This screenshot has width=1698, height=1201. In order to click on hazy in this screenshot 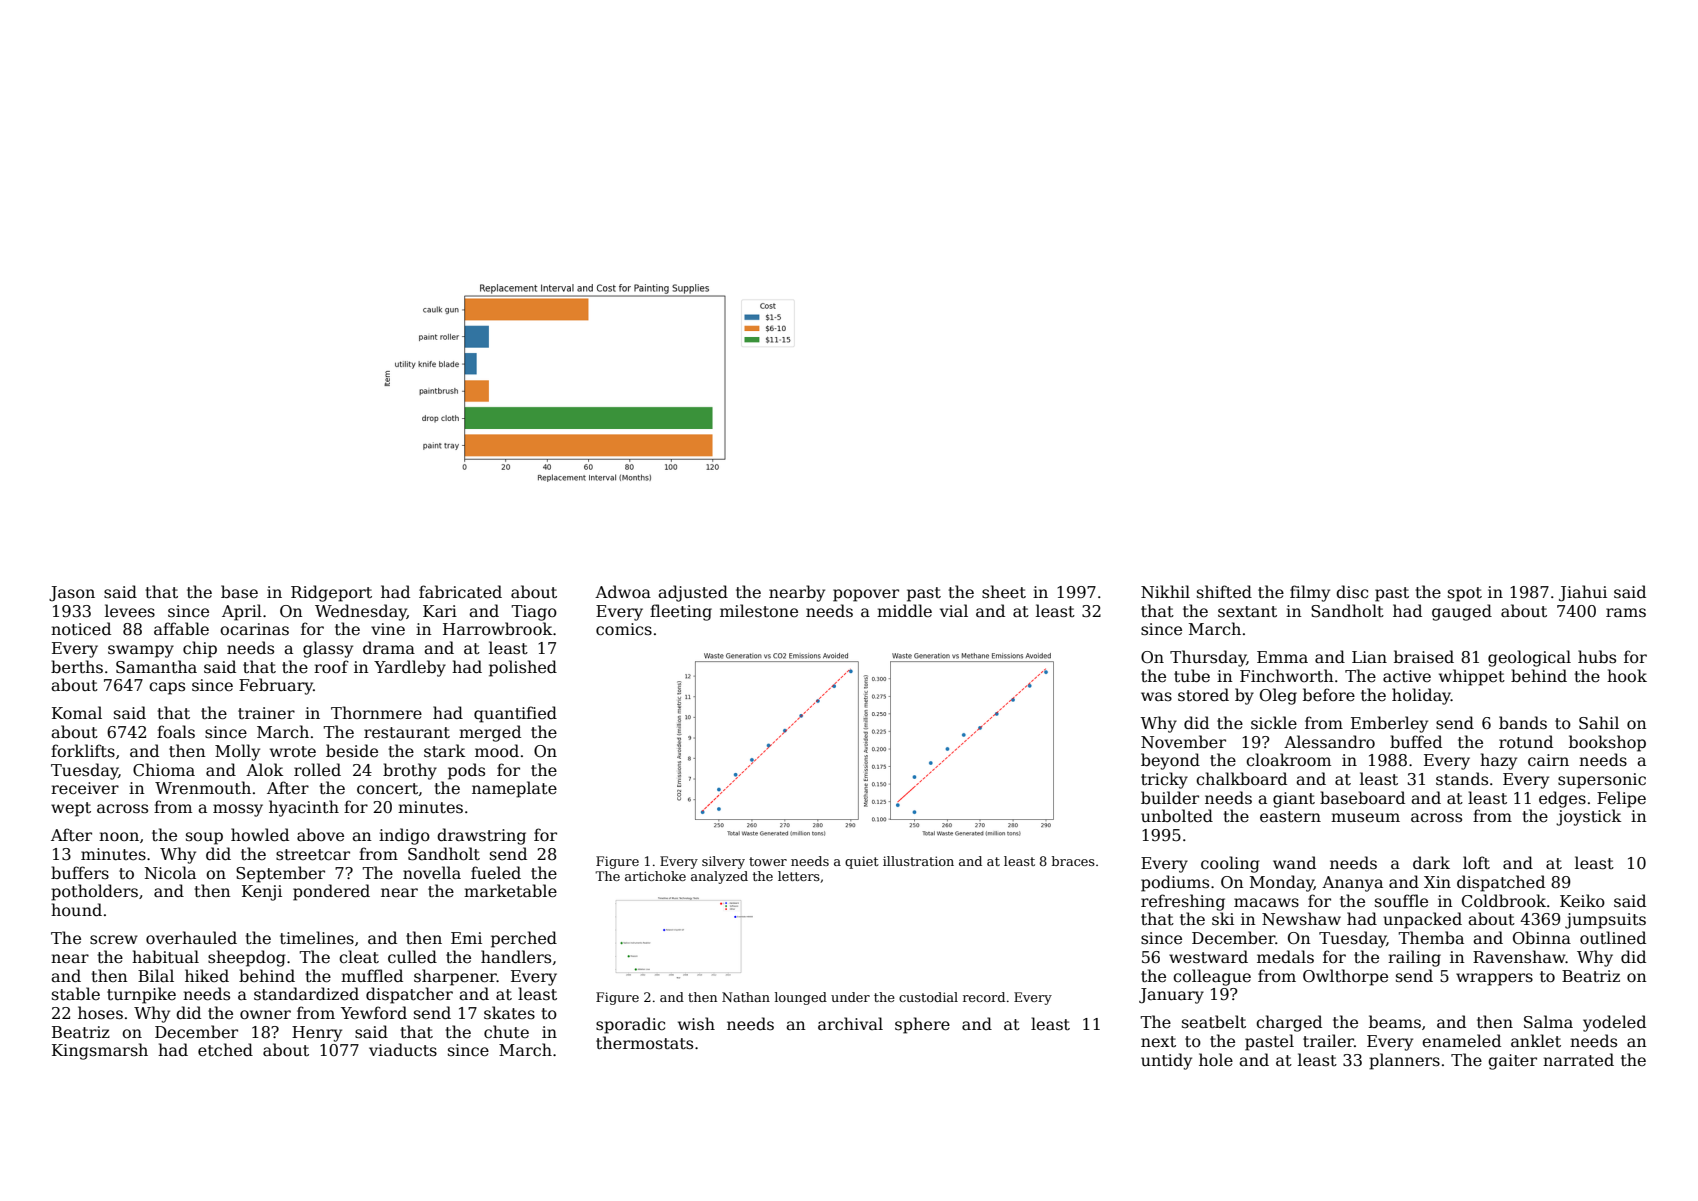, I will do `click(1498, 761)`.
